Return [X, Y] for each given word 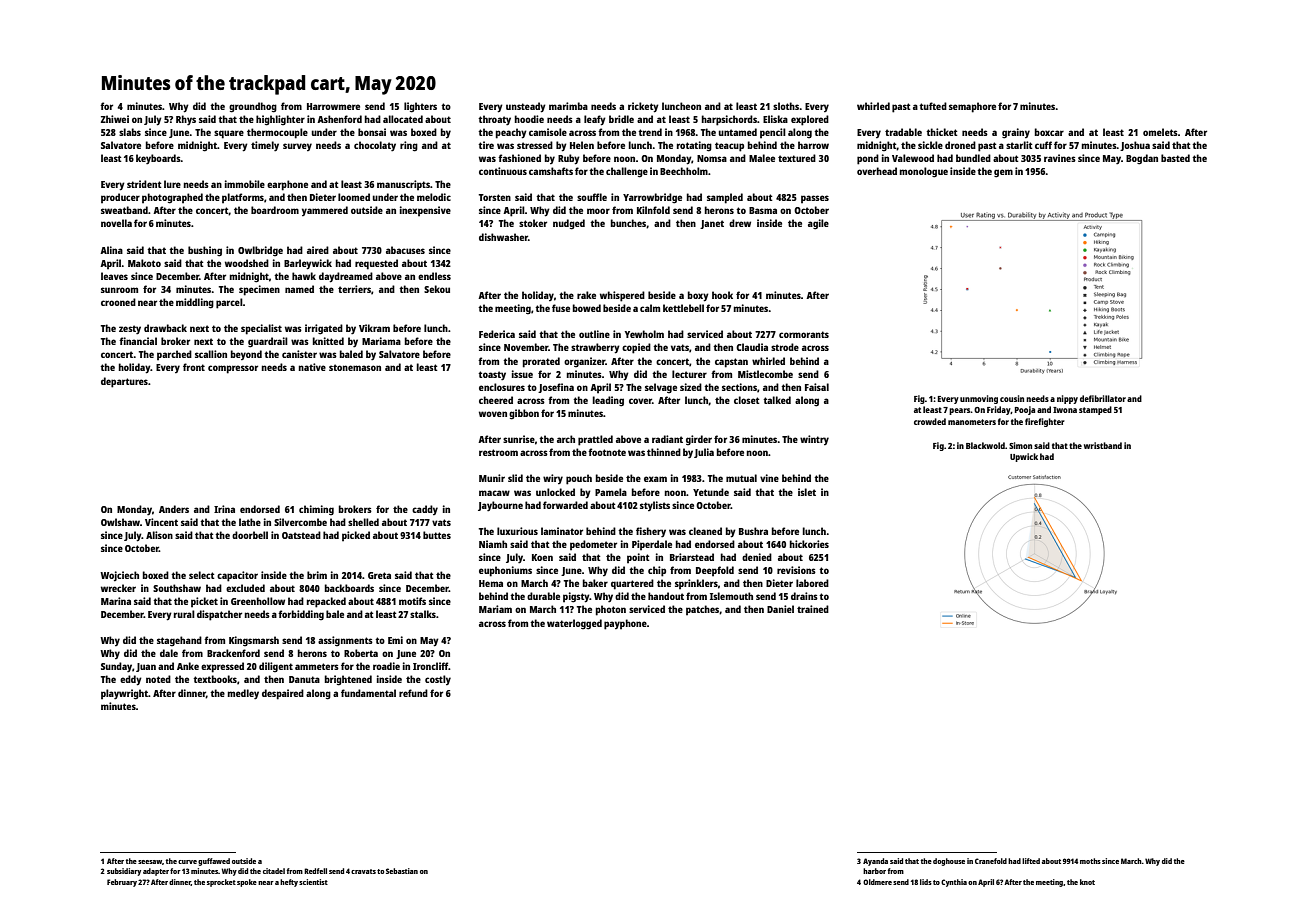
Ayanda [875, 862]
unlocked [555, 492]
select [202, 575]
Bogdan [1142, 159]
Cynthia [954, 883]
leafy [595, 120]
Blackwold [985, 445]
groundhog [253, 107]
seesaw [150, 862]
